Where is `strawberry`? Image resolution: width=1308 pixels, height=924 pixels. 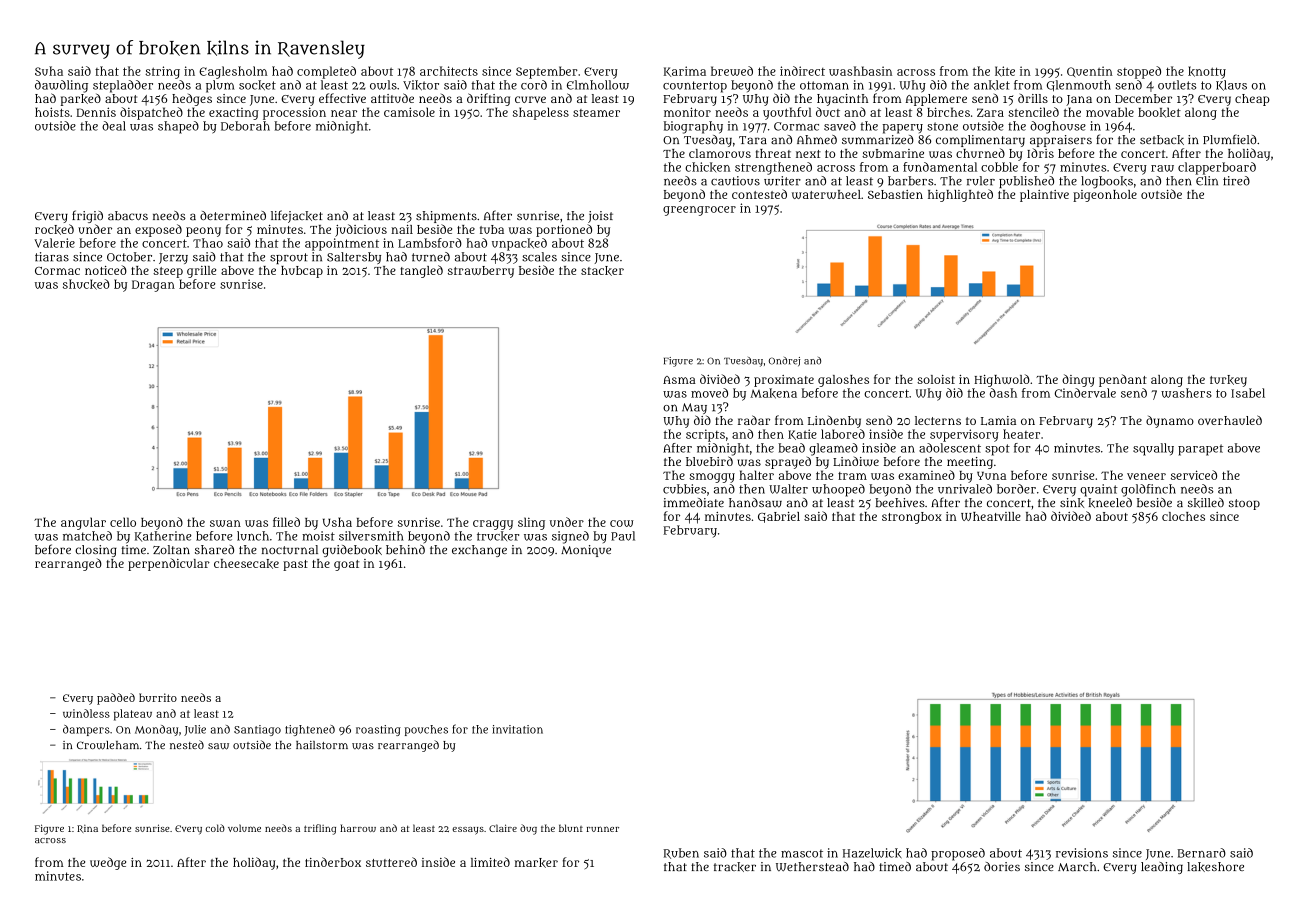
strawberry is located at coordinates (481, 272).
